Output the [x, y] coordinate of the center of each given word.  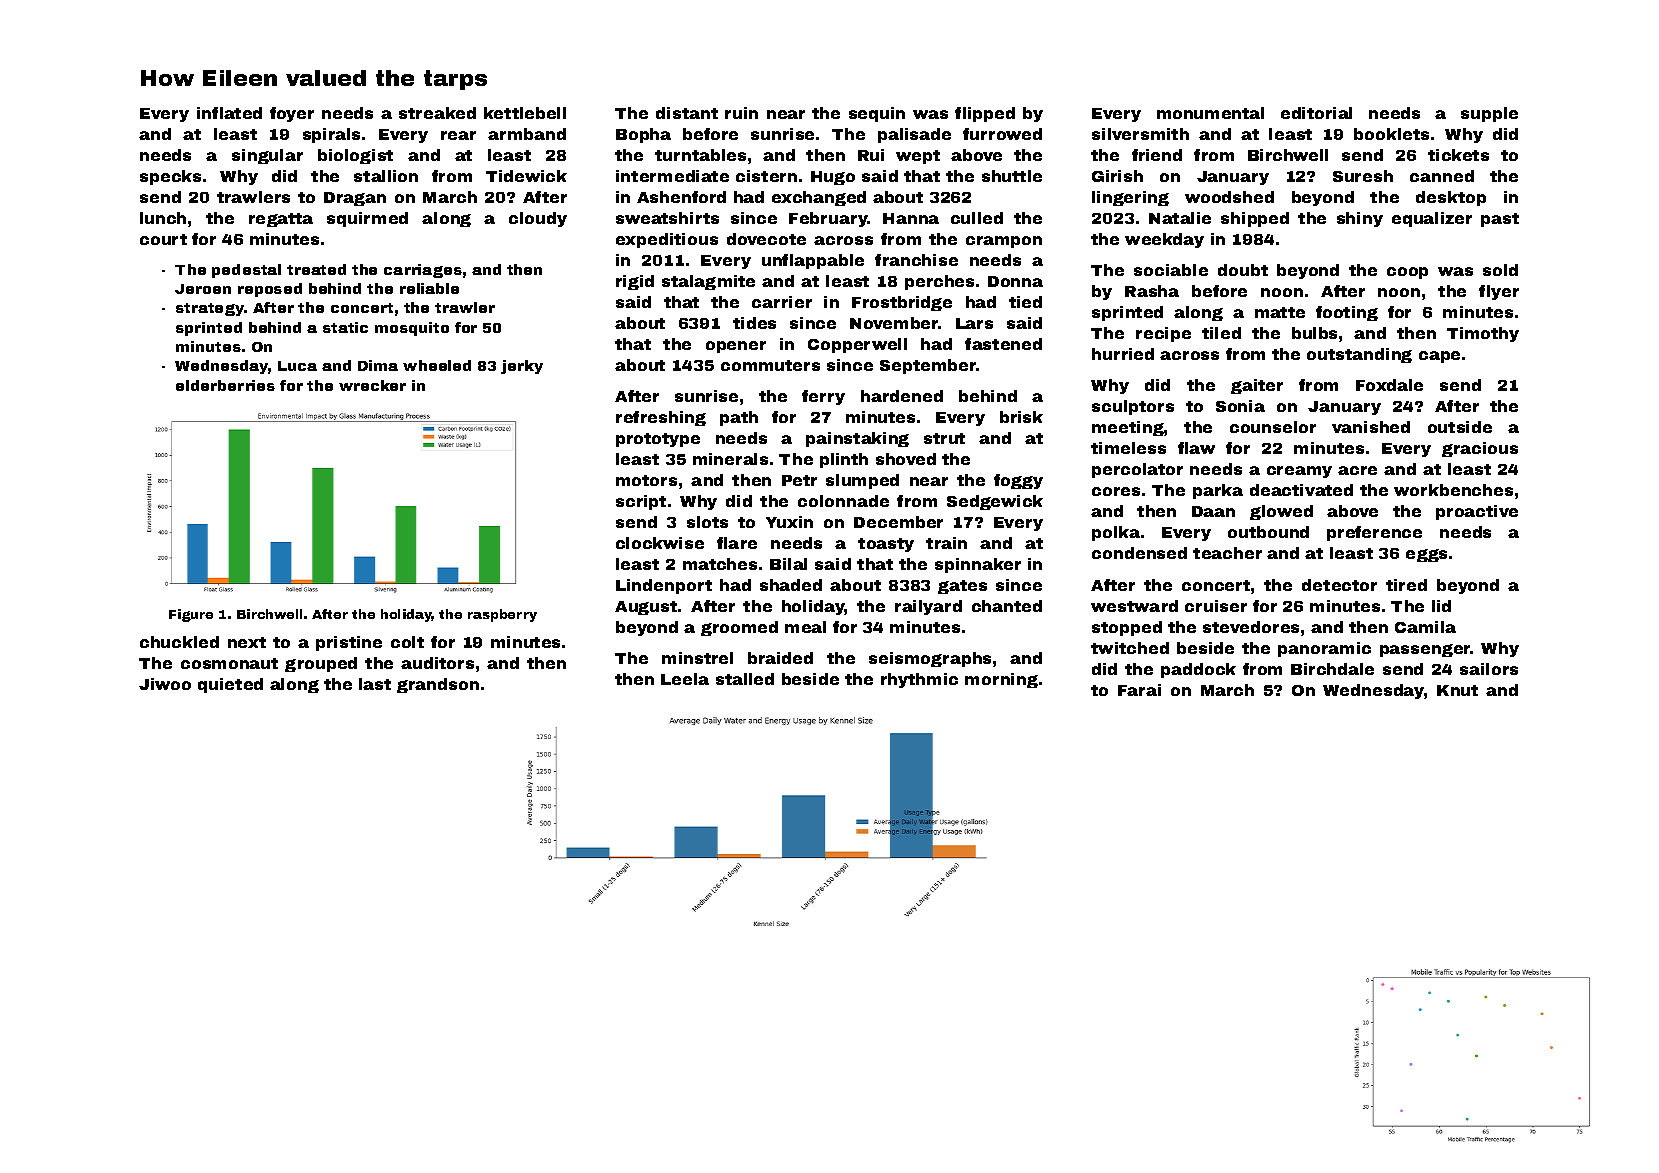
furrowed [1002, 134]
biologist [355, 156]
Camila [1425, 627]
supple [1489, 114]
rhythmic [919, 680]
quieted [230, 685]
